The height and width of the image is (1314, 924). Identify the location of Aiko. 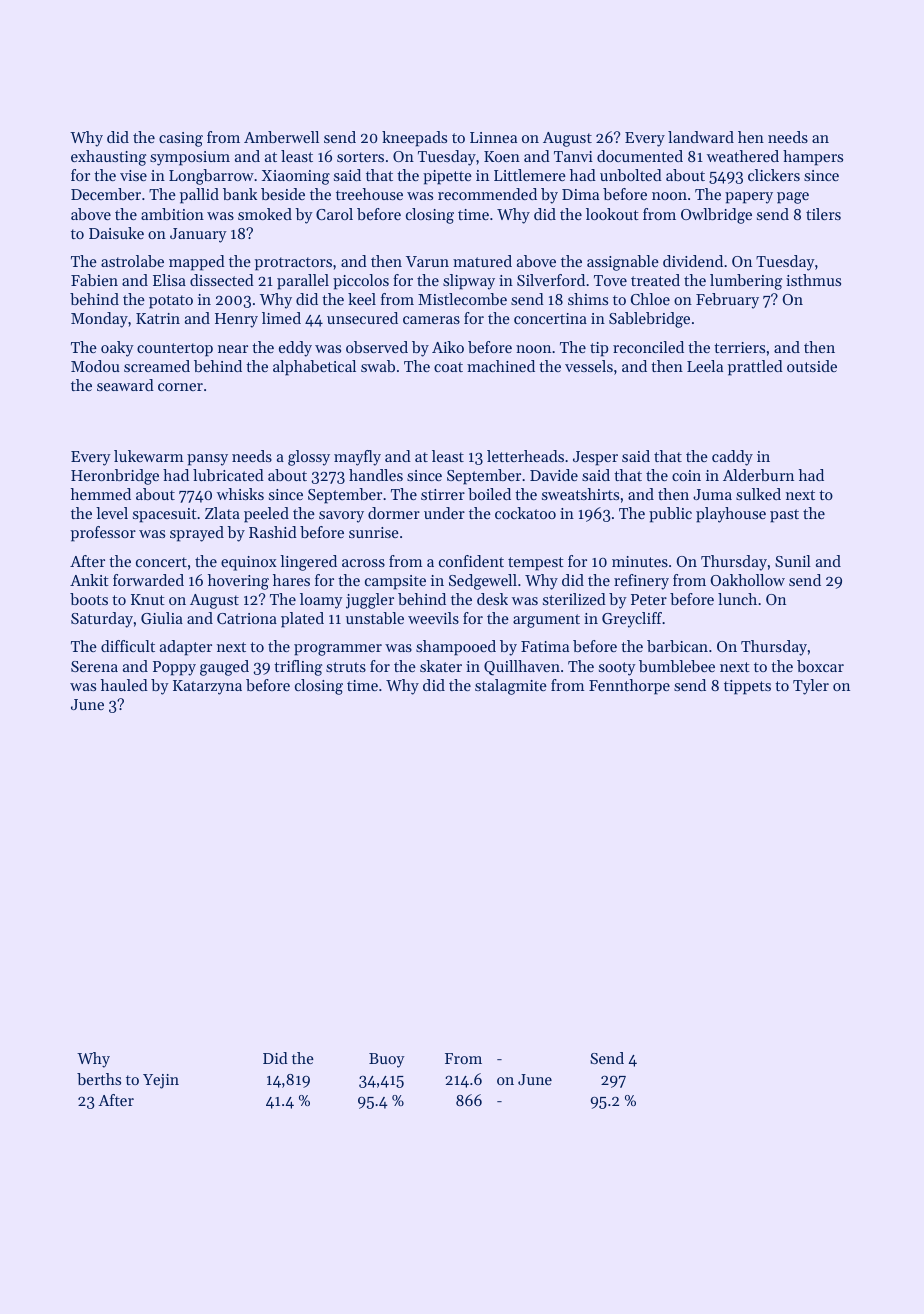
(448, 347).
